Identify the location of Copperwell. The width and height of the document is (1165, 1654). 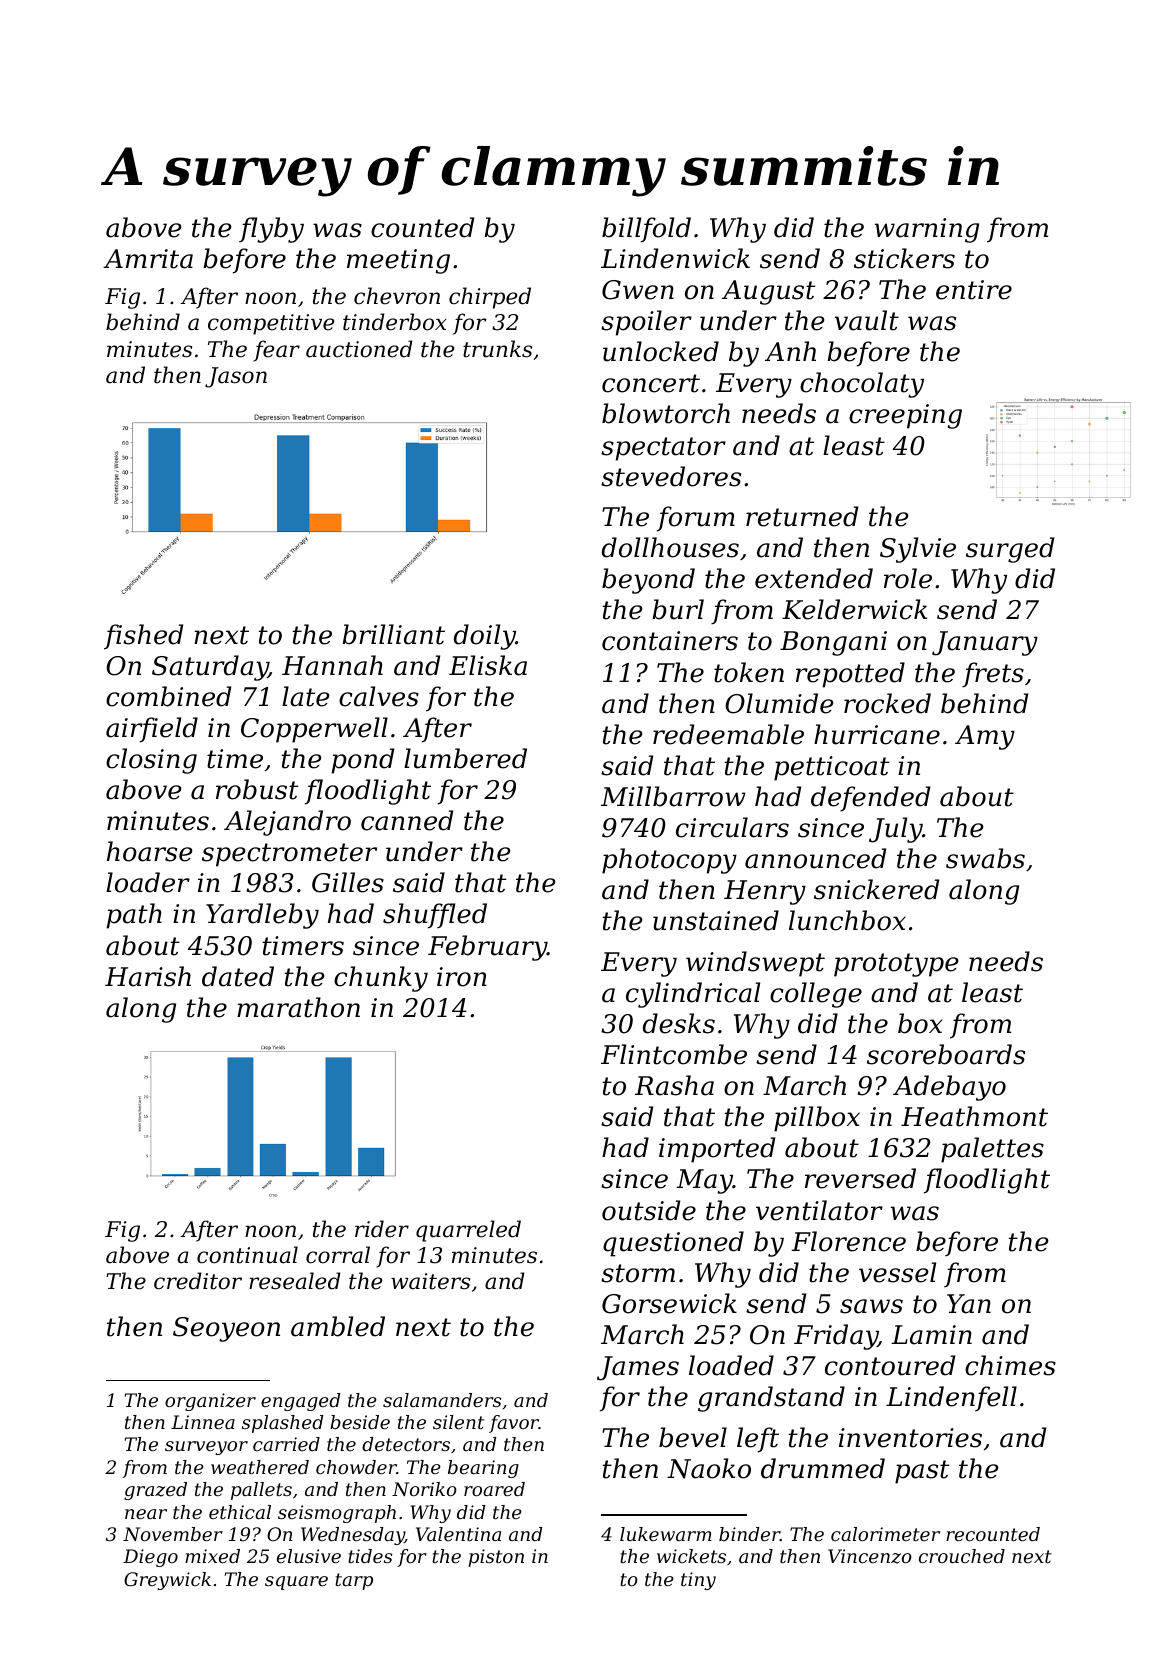
(314, 730).
